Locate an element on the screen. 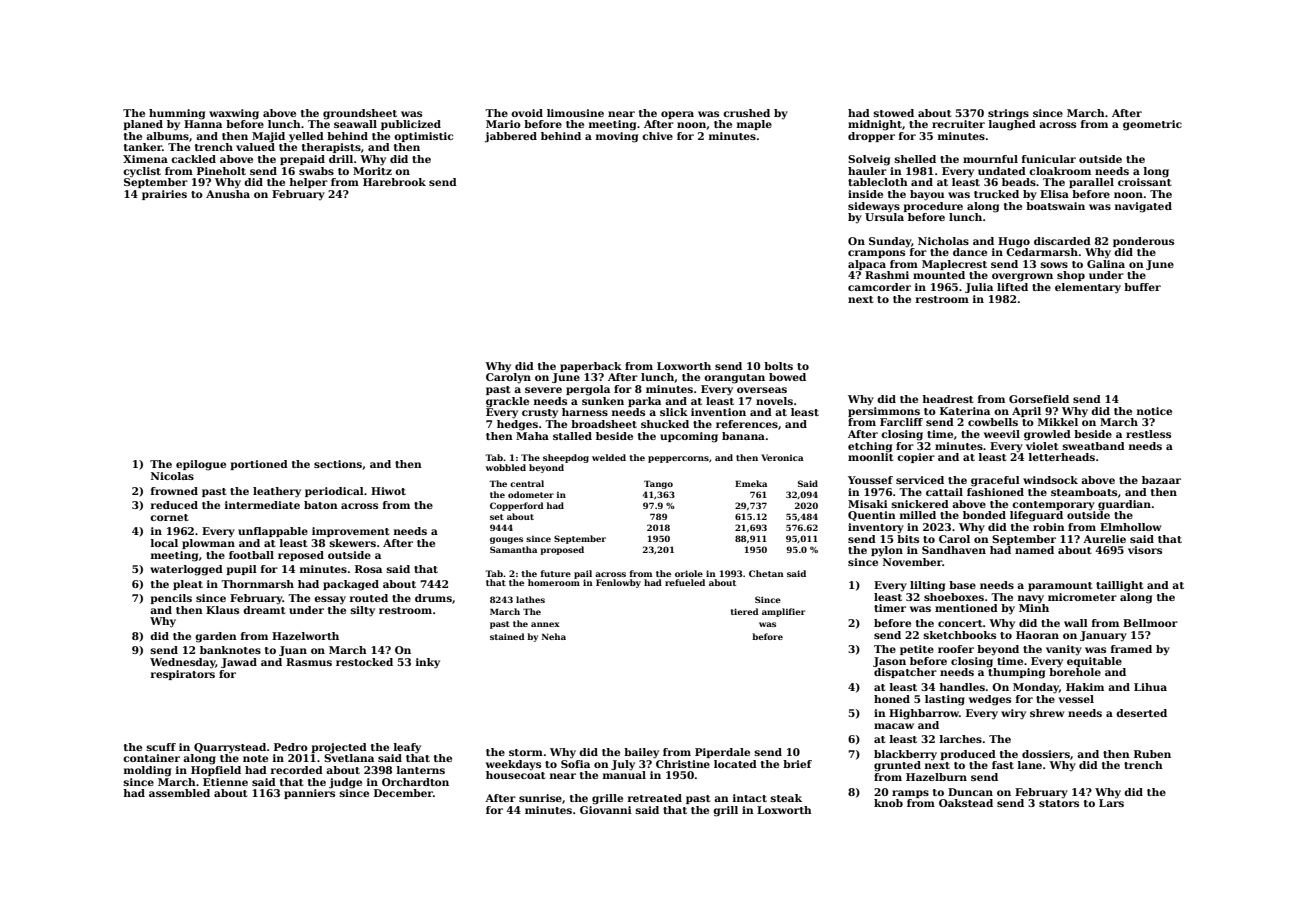 Image resolution: width=1308 pixels, height=924 pixels. paperback is located at coordinates (591, 367).
